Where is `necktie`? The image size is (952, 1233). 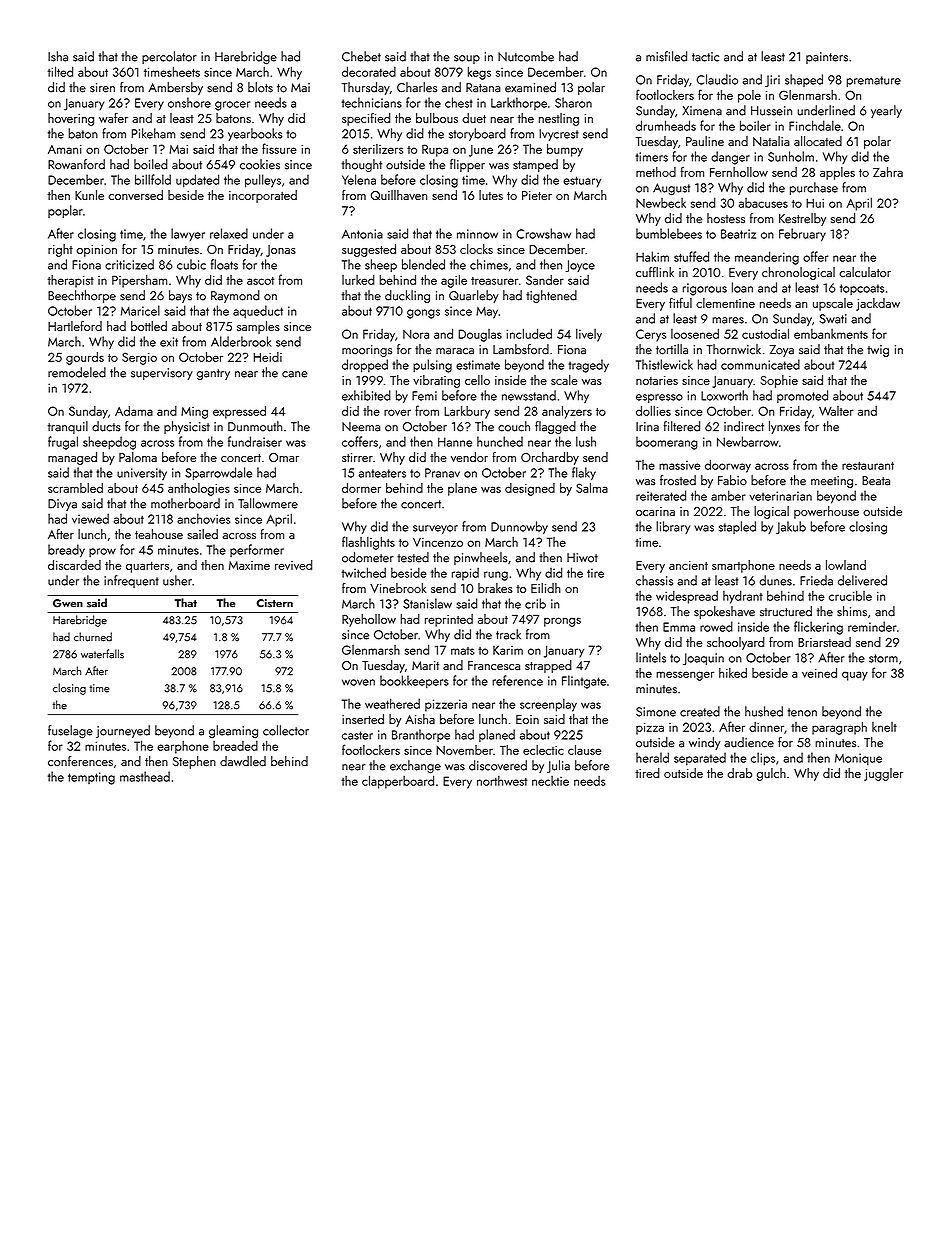 necktie is located at coordinates (550, 781).
